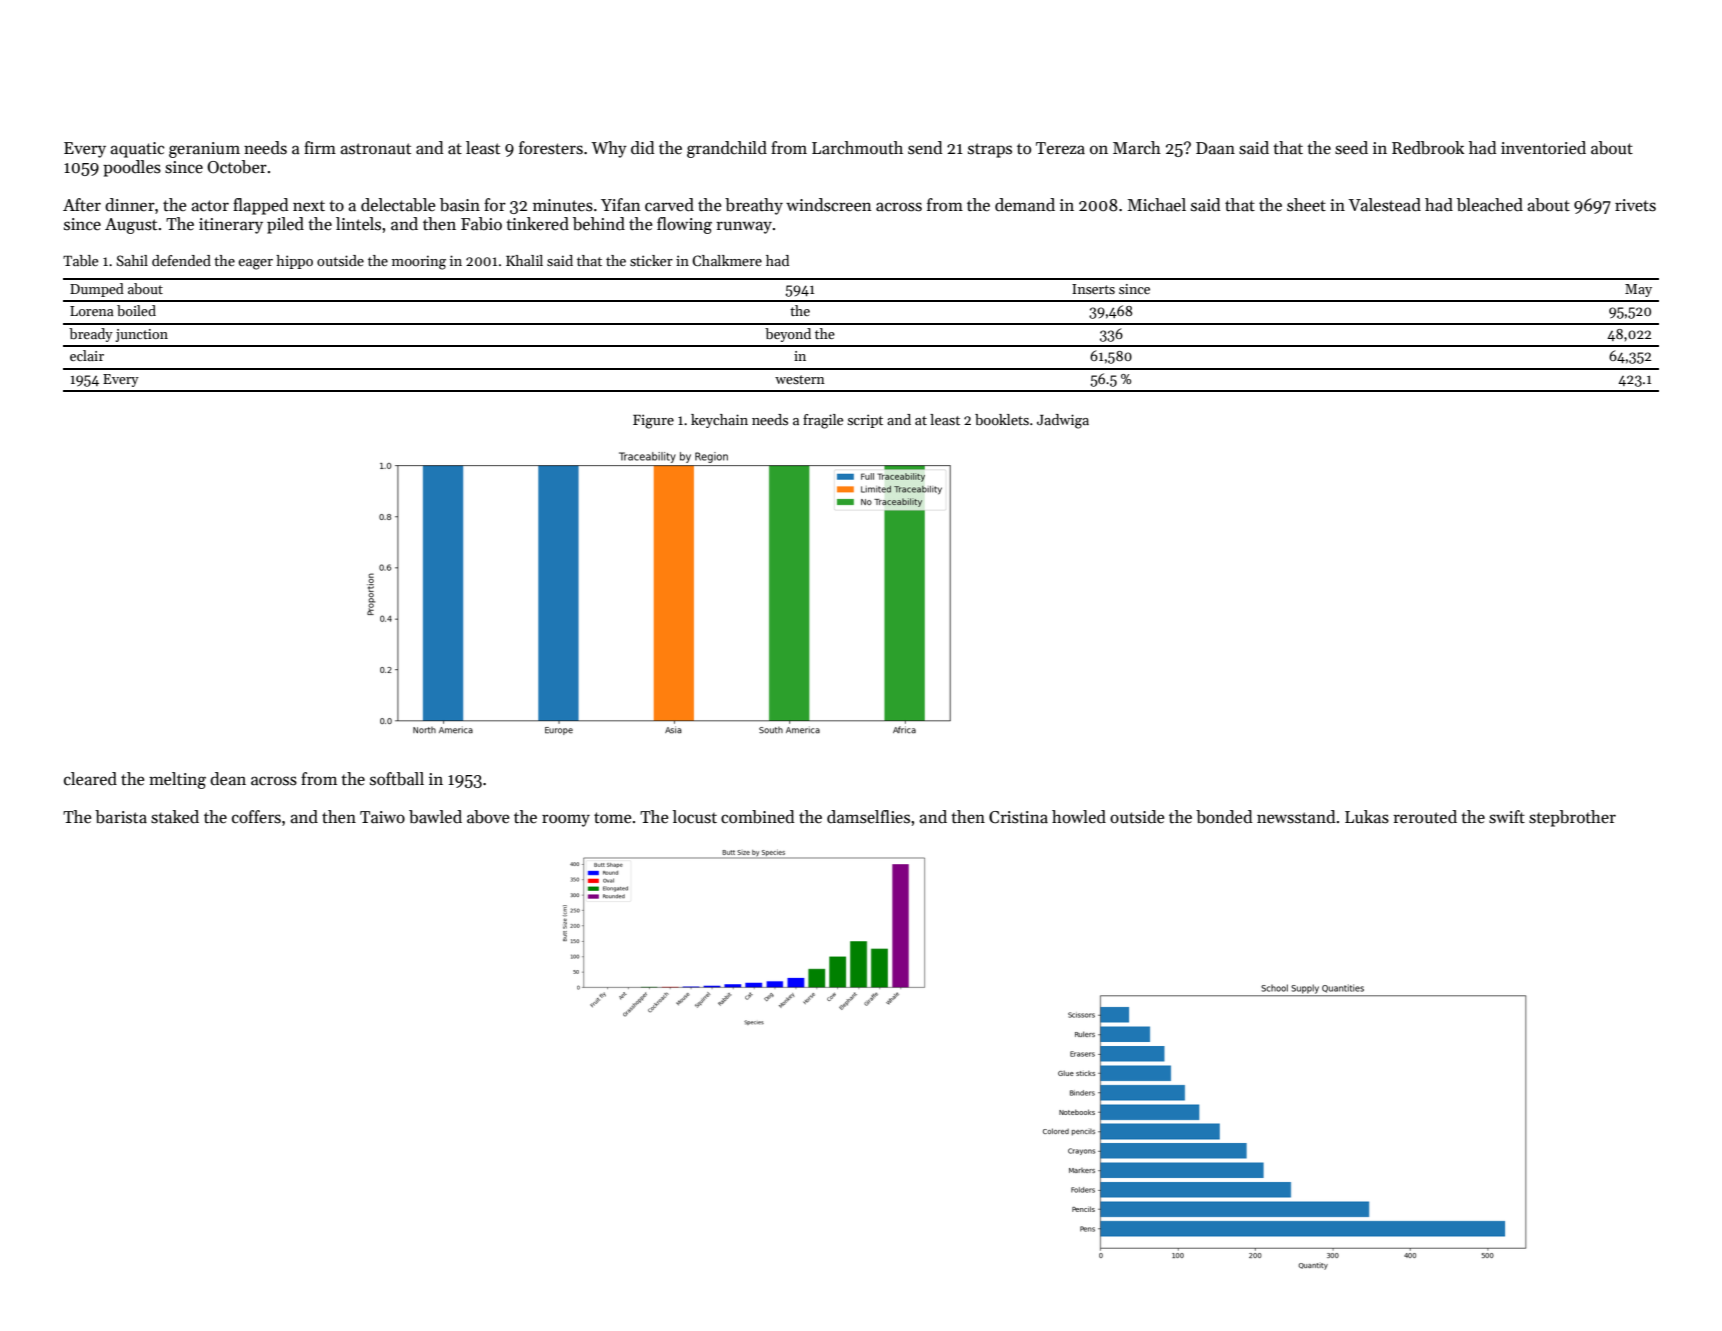 The height and width of the page is (1331, 1722). I want to click on inventoried, so click(1543, 147).
